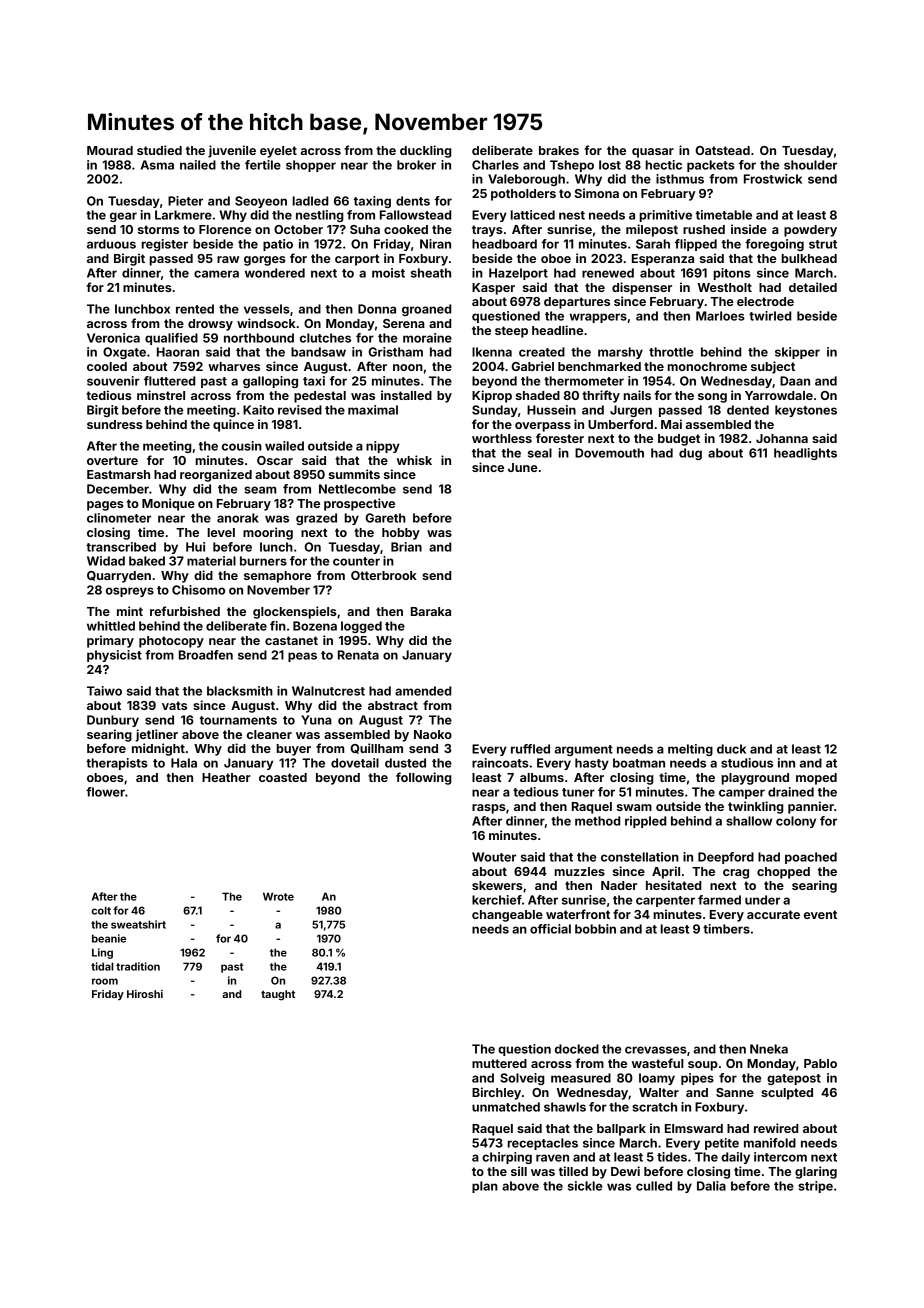 The height and width of the screenshot is (1308, 924). What do you see at coordinates (232, 151) in the screenshot?
I see `juvenile` at bounding box center [232, 151].
